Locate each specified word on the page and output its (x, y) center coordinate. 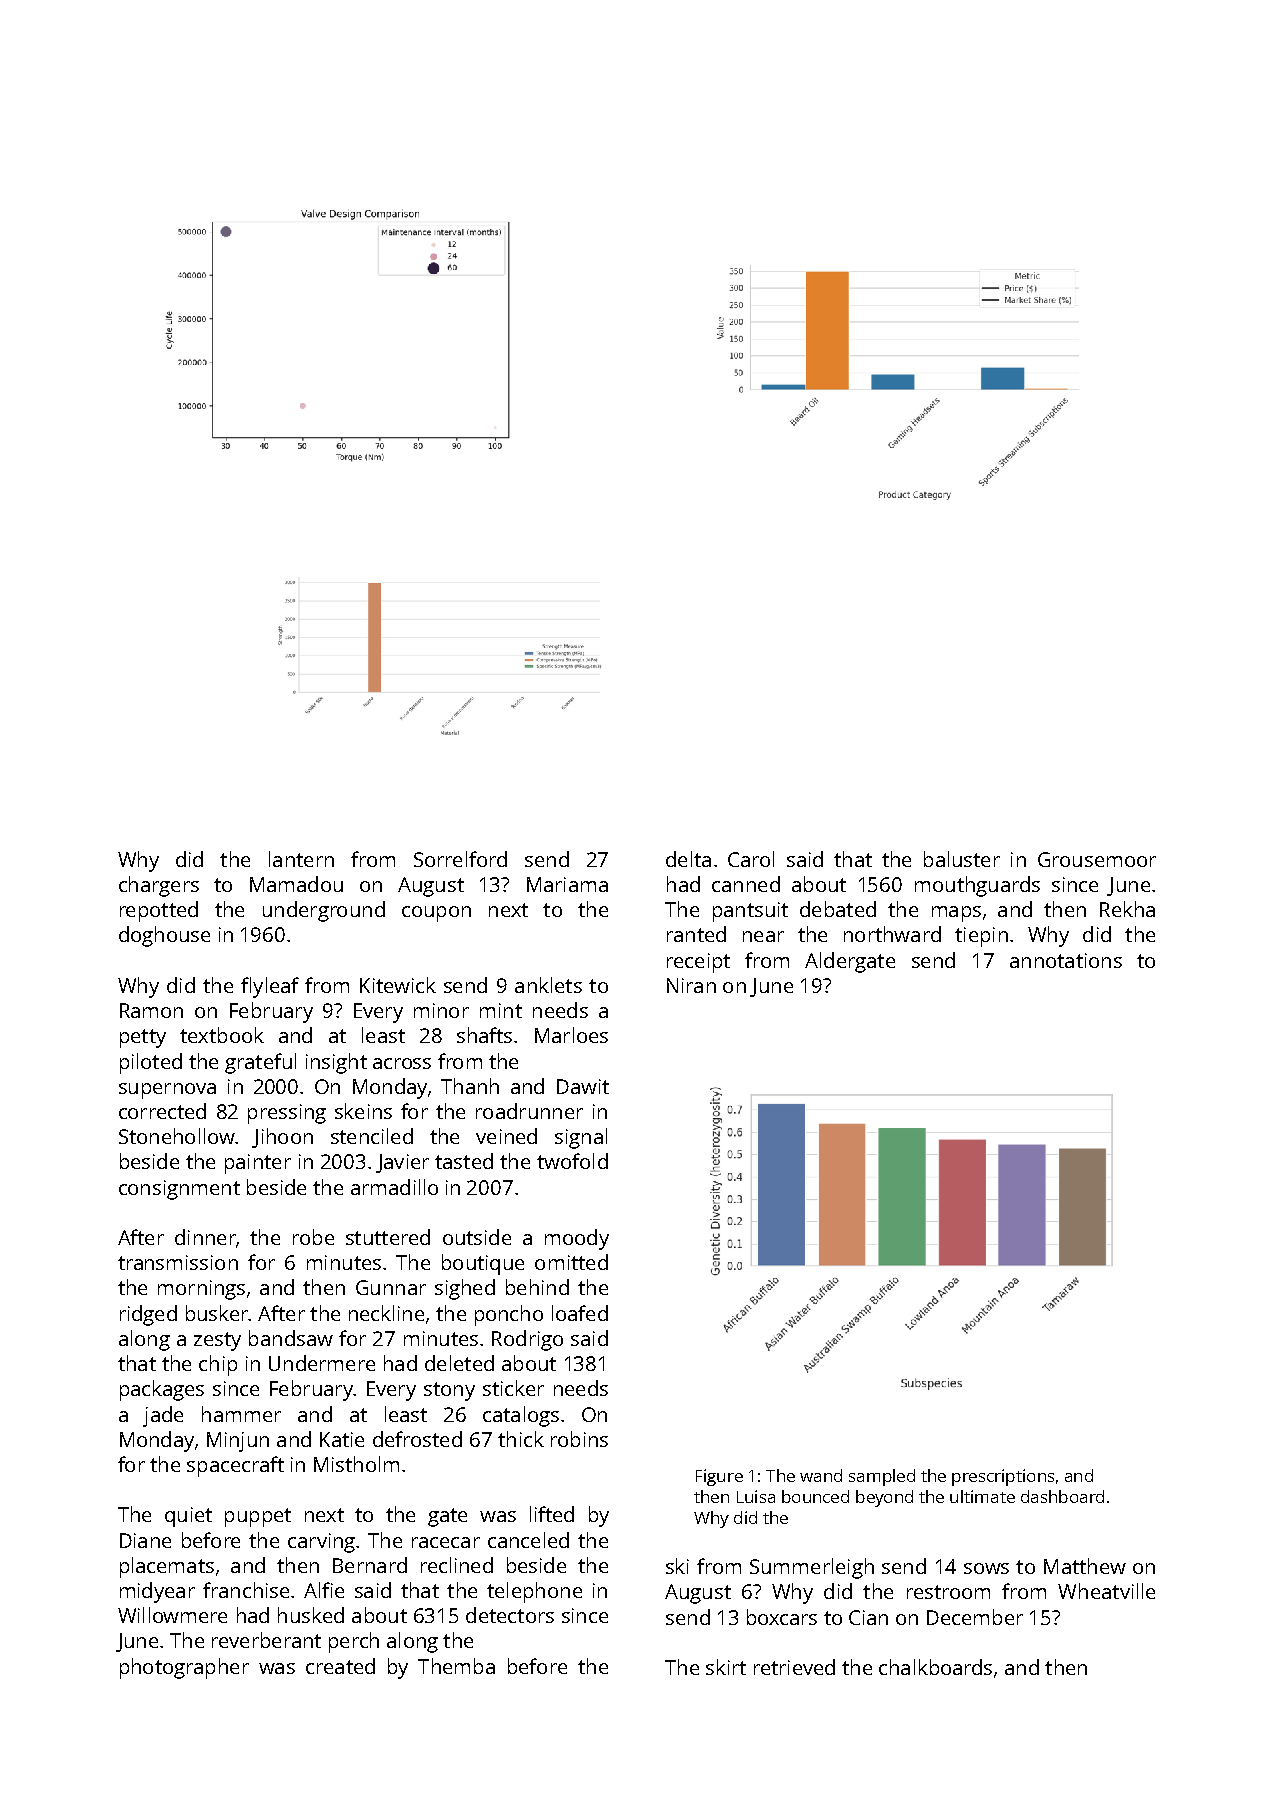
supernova (167, 1091)
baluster (962, 859)
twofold (572, 1161)
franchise (246, 1590)
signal (581, 1138)
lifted (552, 1514)
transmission (178, 1262)
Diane (145, 1540)
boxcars (782, 1617)
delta (688, 859)
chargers (159, 886)
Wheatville (1106, 1591)
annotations (1066, 960)
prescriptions (1003, 1477)
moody (577, 1239)
